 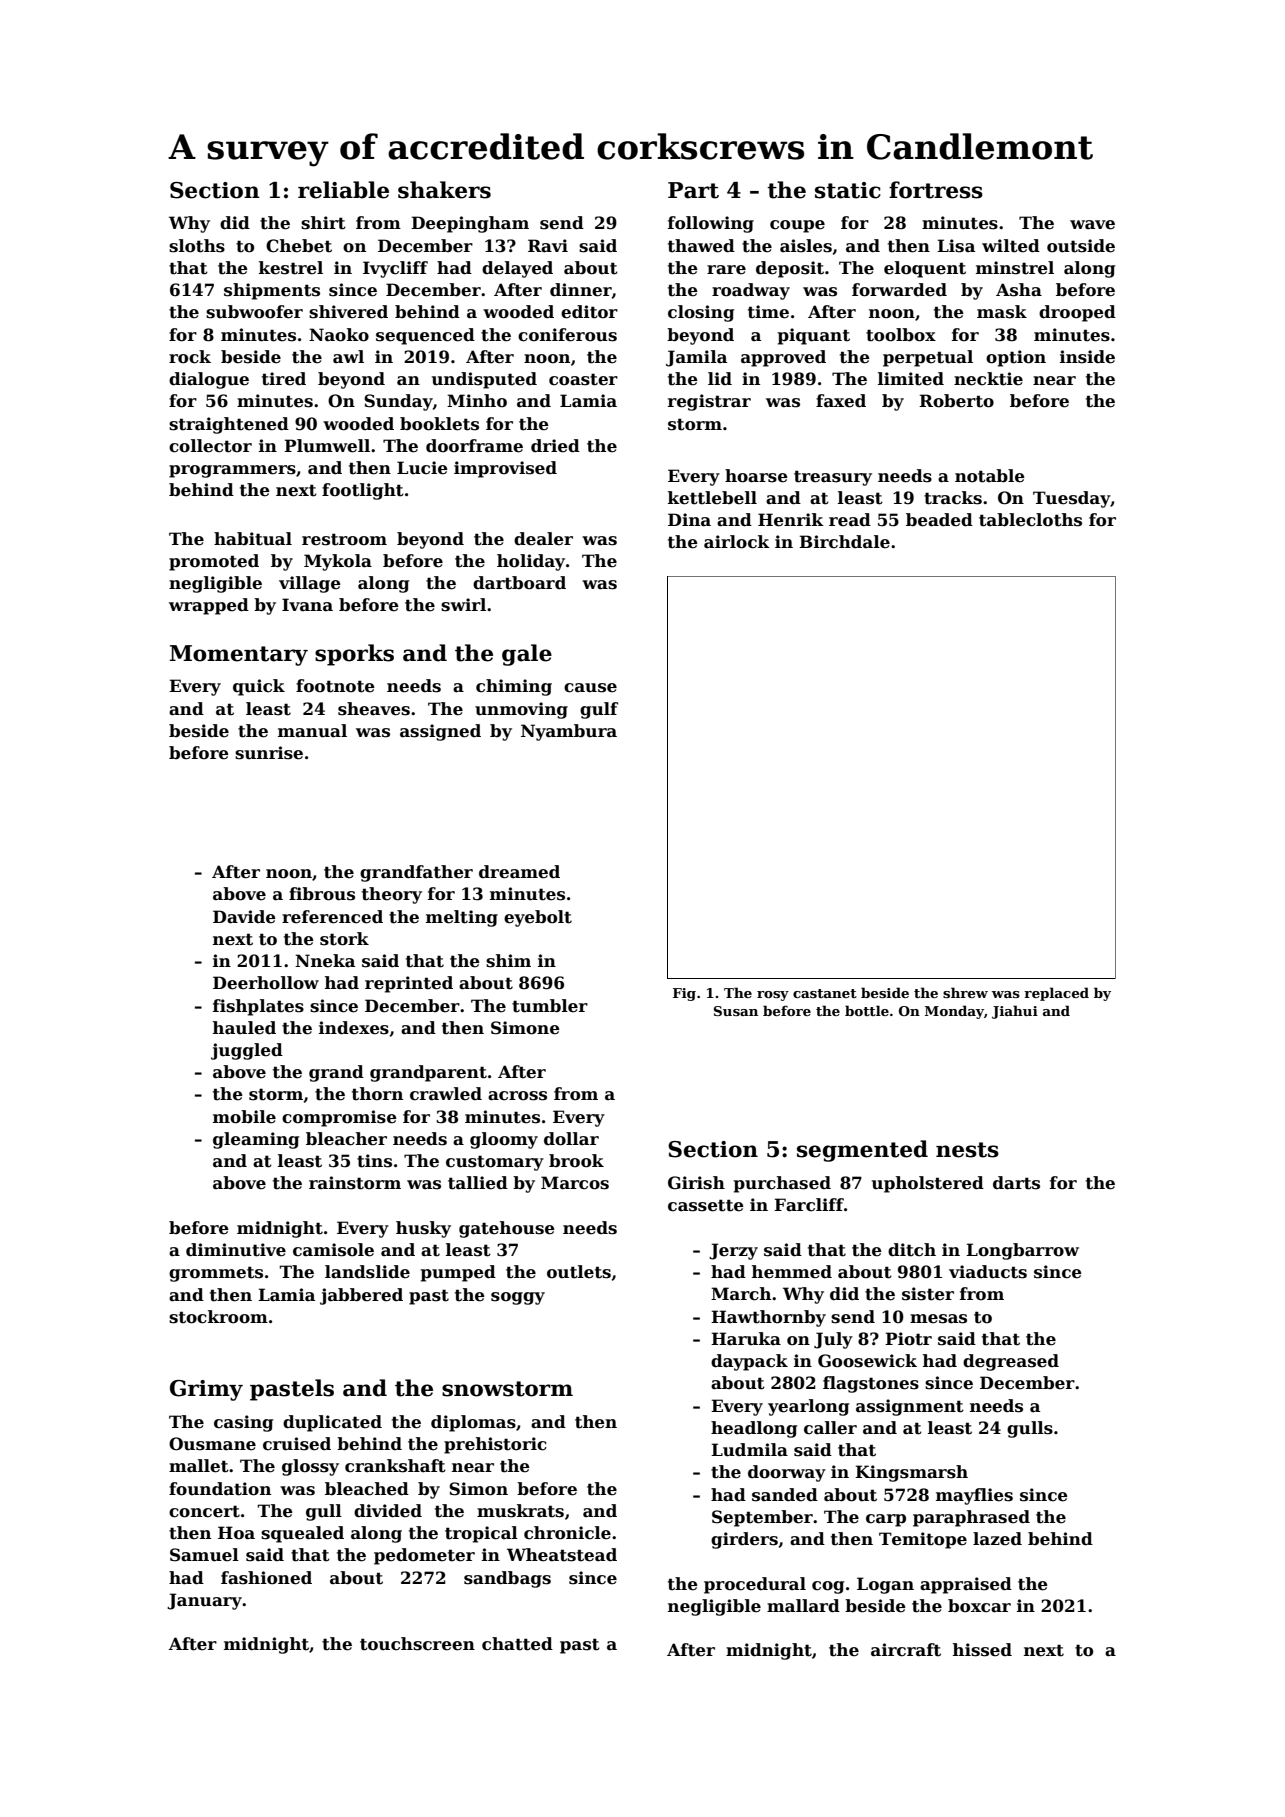 What do you see at coordinates (782, 1184) in the page?
I see `purchased` at bounding box center [782, 1184].
